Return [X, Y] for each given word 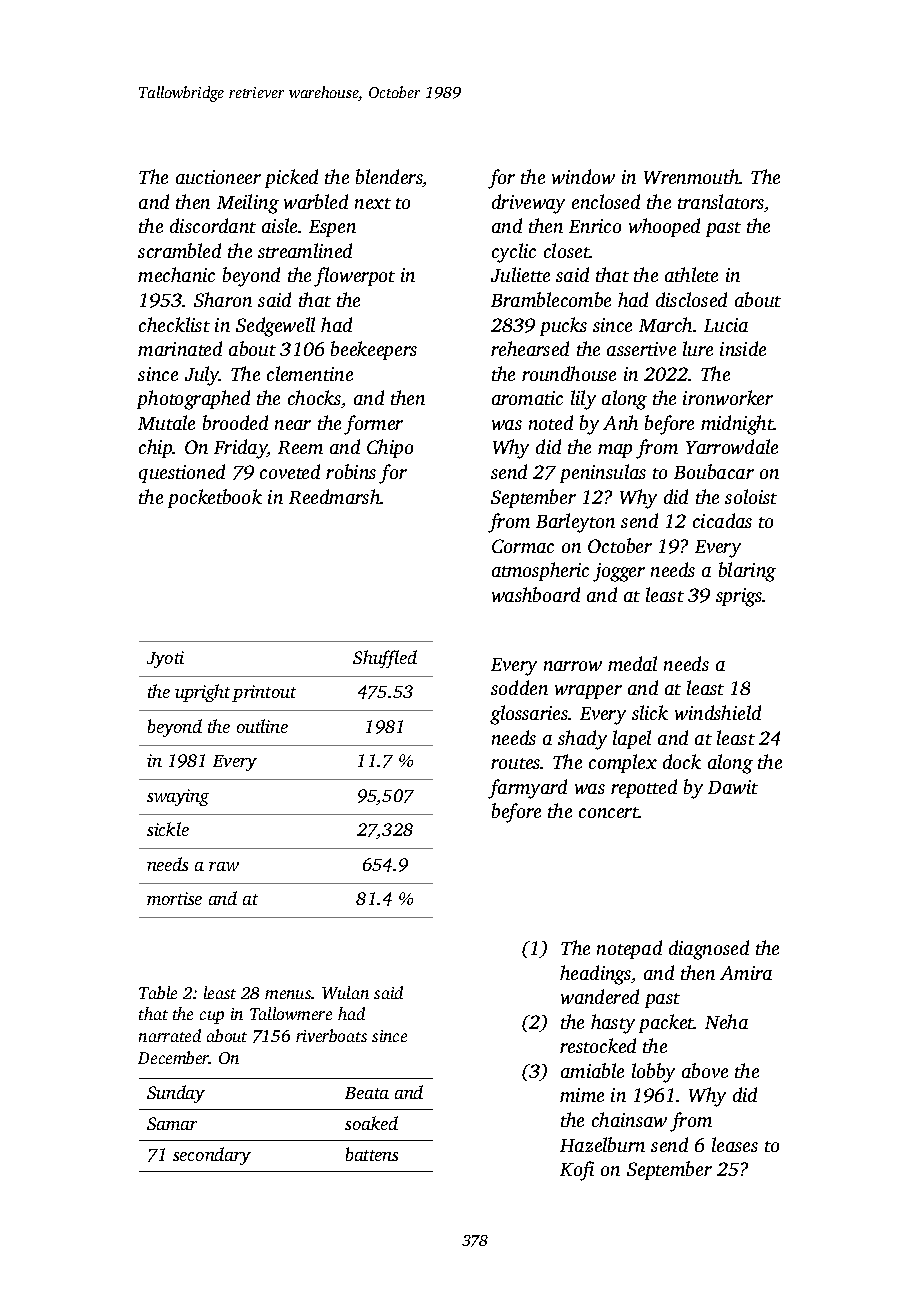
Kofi [577, 1171]
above [705, 1070]
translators [721, 201]
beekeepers [374, 350]
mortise [174, 898]
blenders [389, 178]
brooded [235, 422]
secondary [212, 1156]
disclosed [691, 299]
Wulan [345, 992]
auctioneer [218, 177]
